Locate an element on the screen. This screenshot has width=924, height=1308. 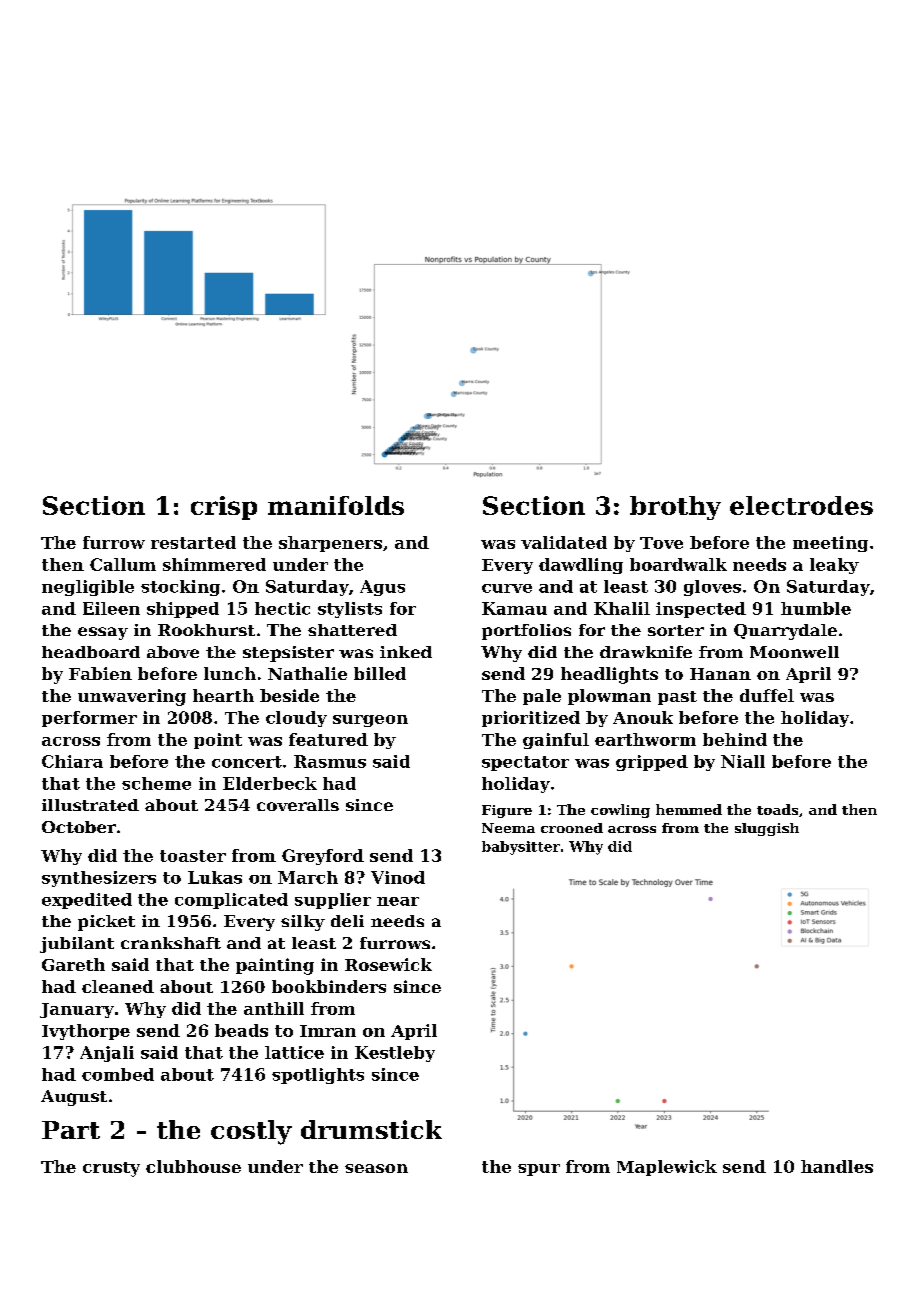
babysitter is located at coordinates (521, 848).
